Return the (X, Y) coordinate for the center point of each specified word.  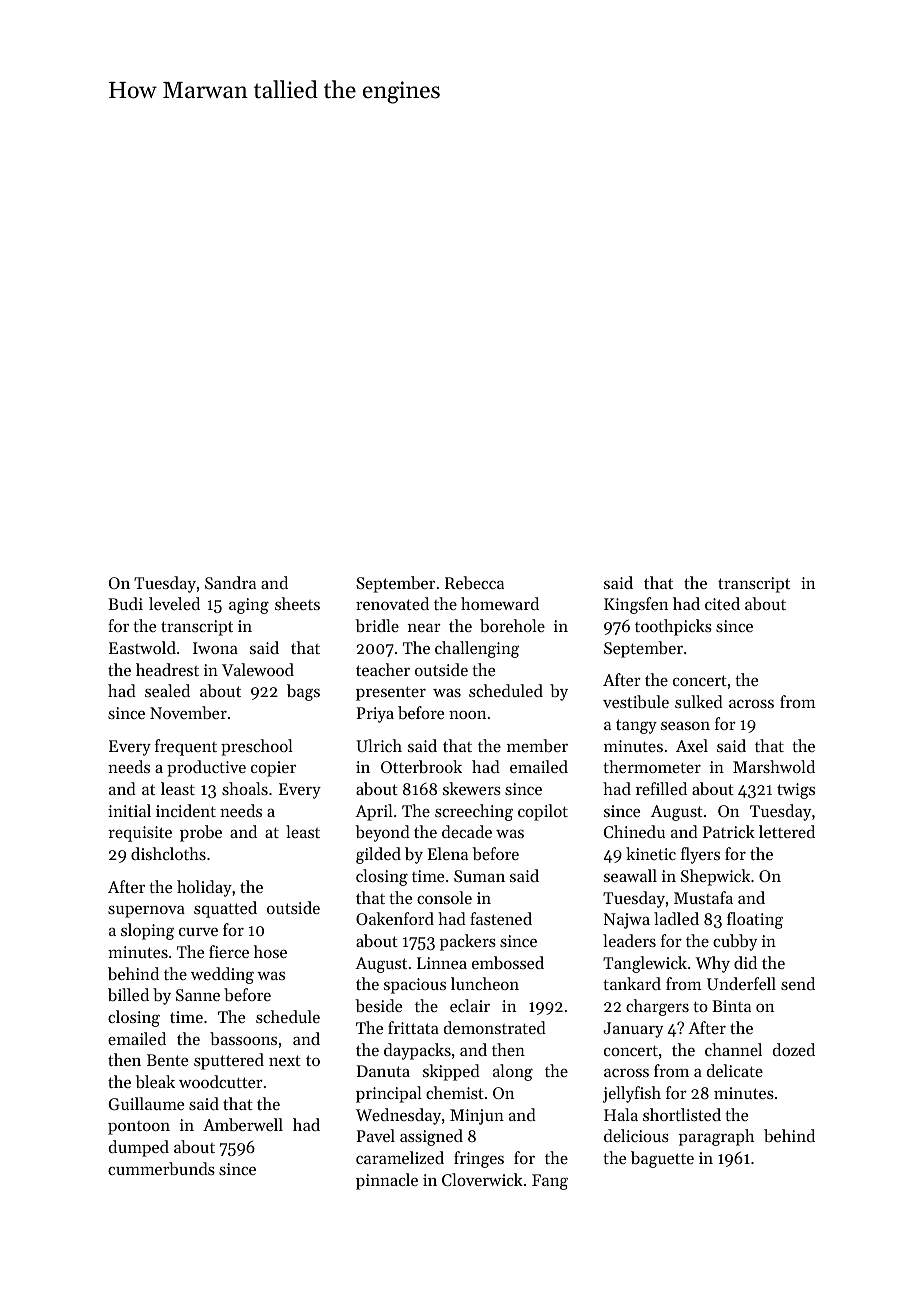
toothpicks (673, 627)
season (685, 726)
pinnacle (387, 1181)
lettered (787, 831)
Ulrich (379, 745)
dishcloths (168, 853)
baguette (662, 1159)
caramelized (400, 1157)
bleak (155, 1081)
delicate (735, 1070)
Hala (621, 1114)
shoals (245, 788)
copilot (543, 812)
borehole (512, 625)
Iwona (215, 648)
